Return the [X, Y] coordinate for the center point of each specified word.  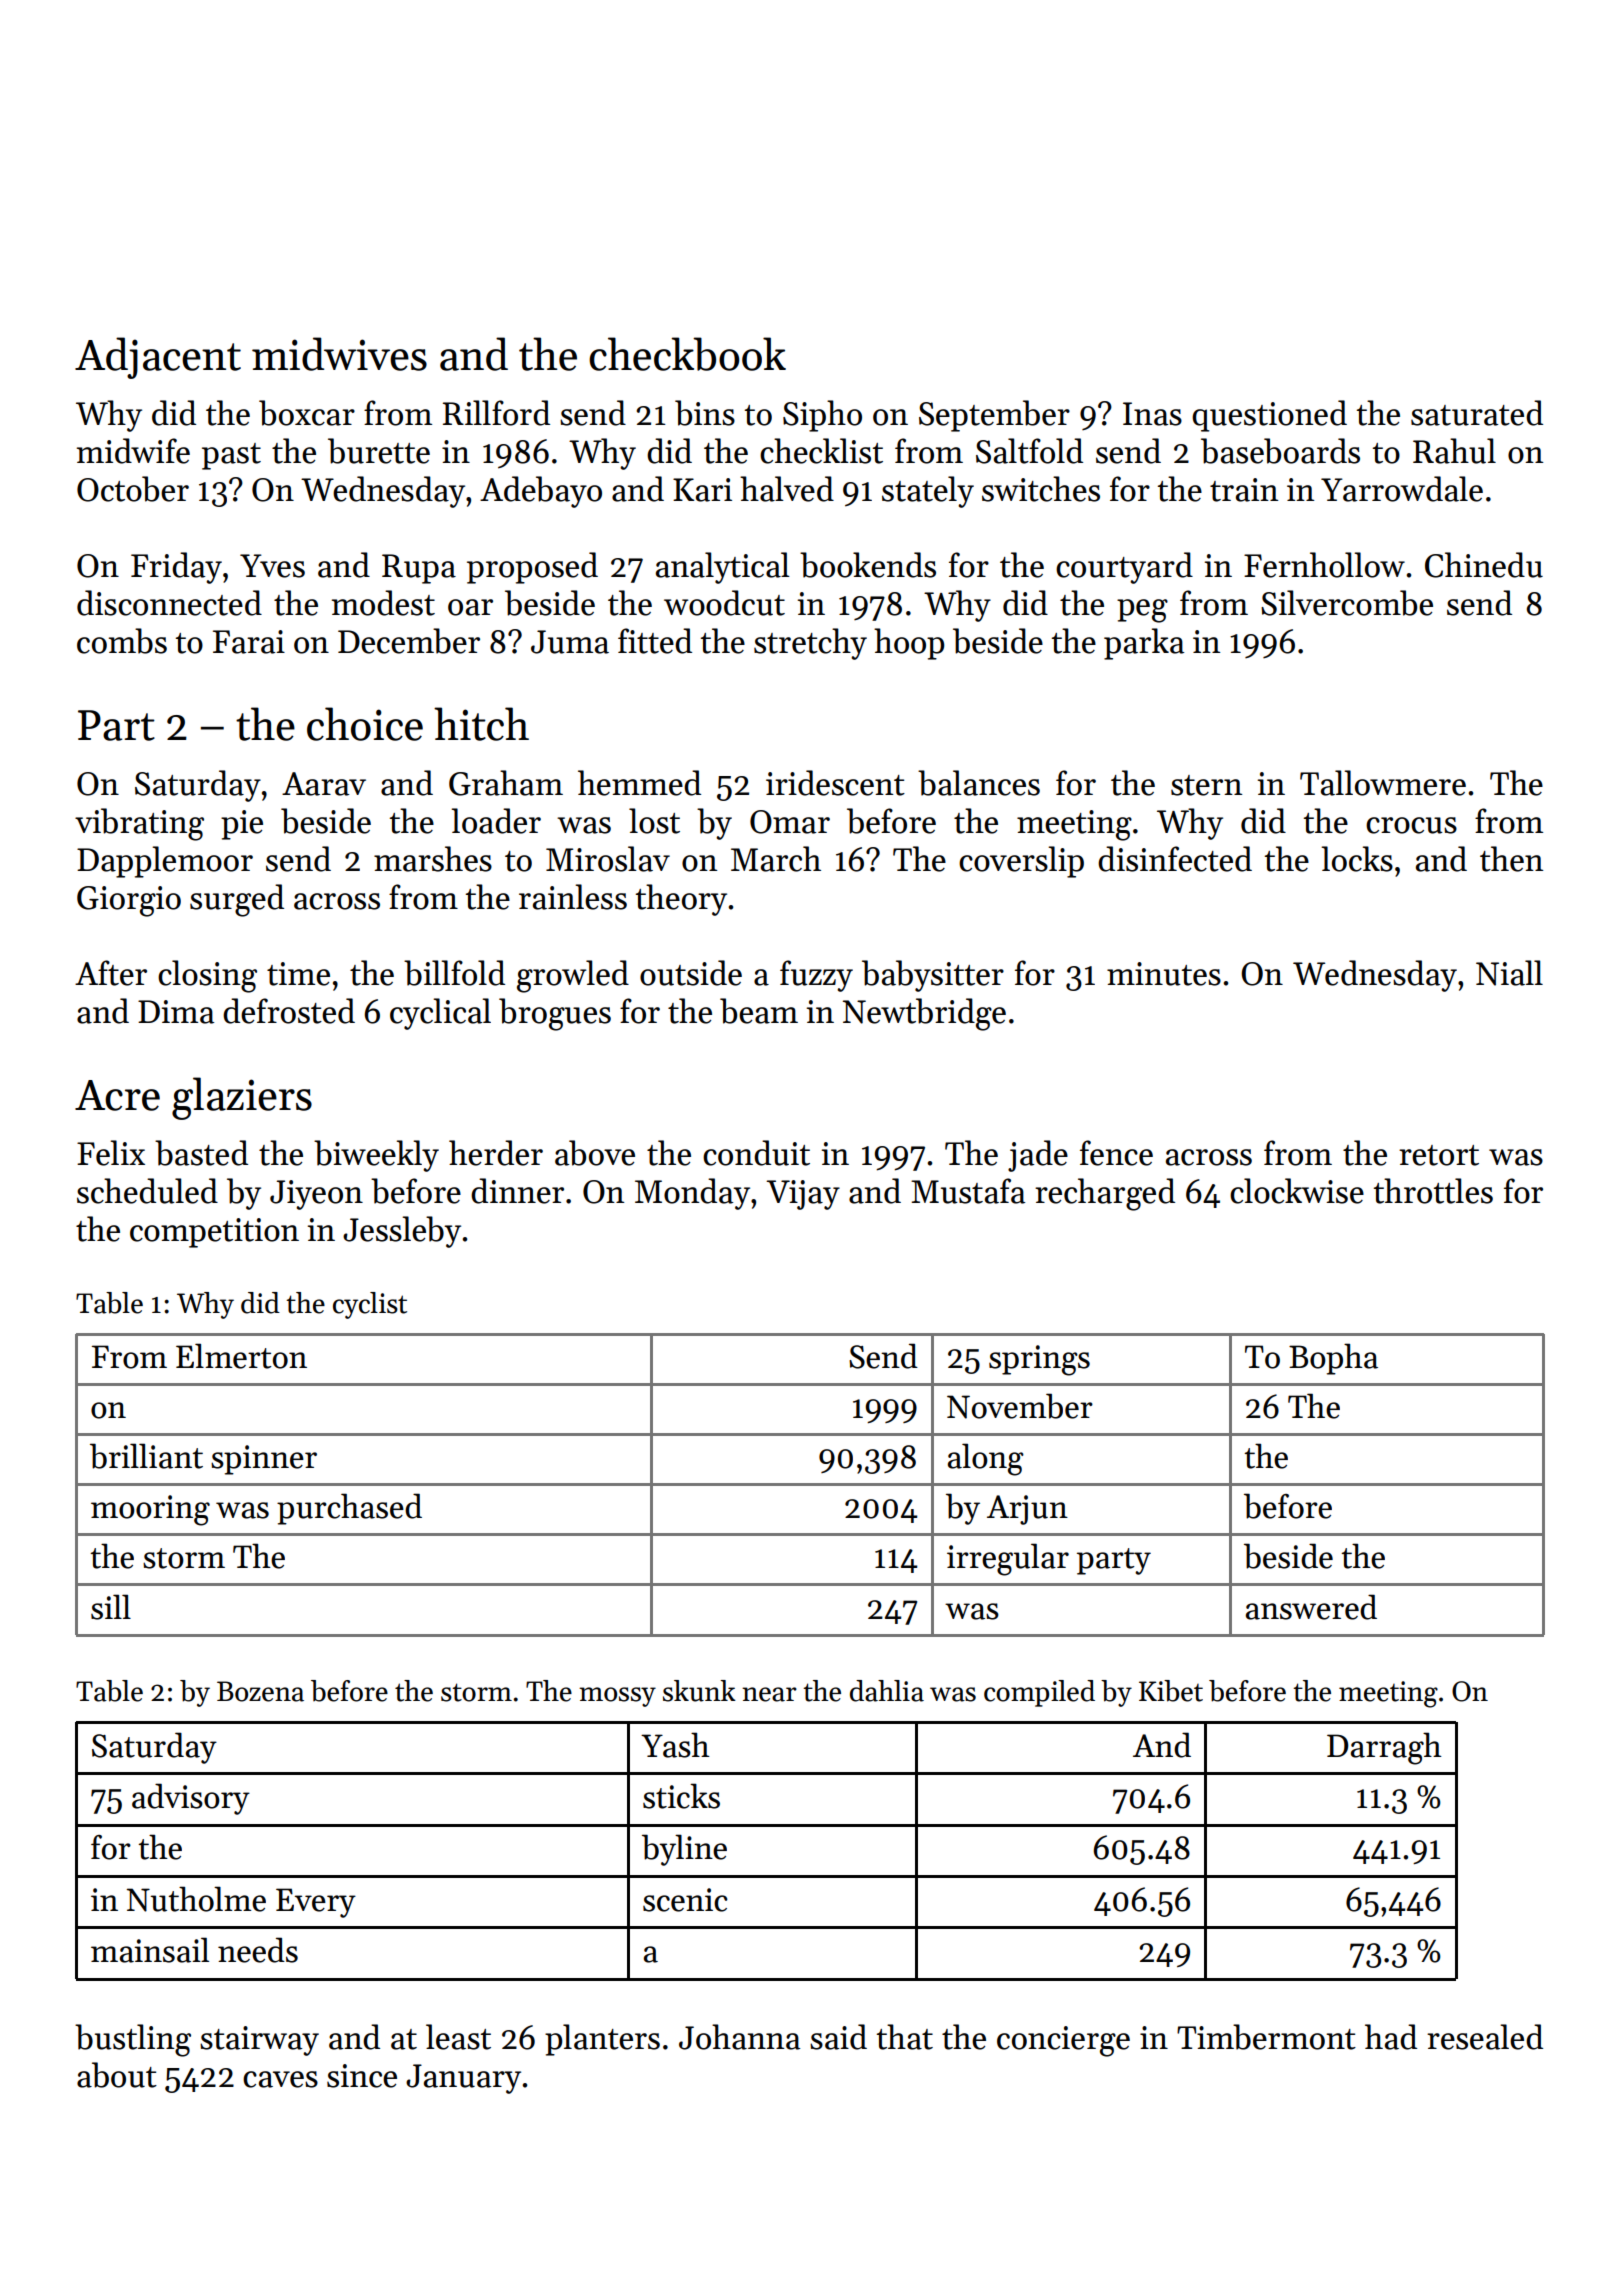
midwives [339, 354]
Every [316, 1903]
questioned [1269, 416]
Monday [692, 1194]
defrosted [289, 1011]
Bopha [1333, 1359]
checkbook [687, 354]
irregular [1008, 1559]
